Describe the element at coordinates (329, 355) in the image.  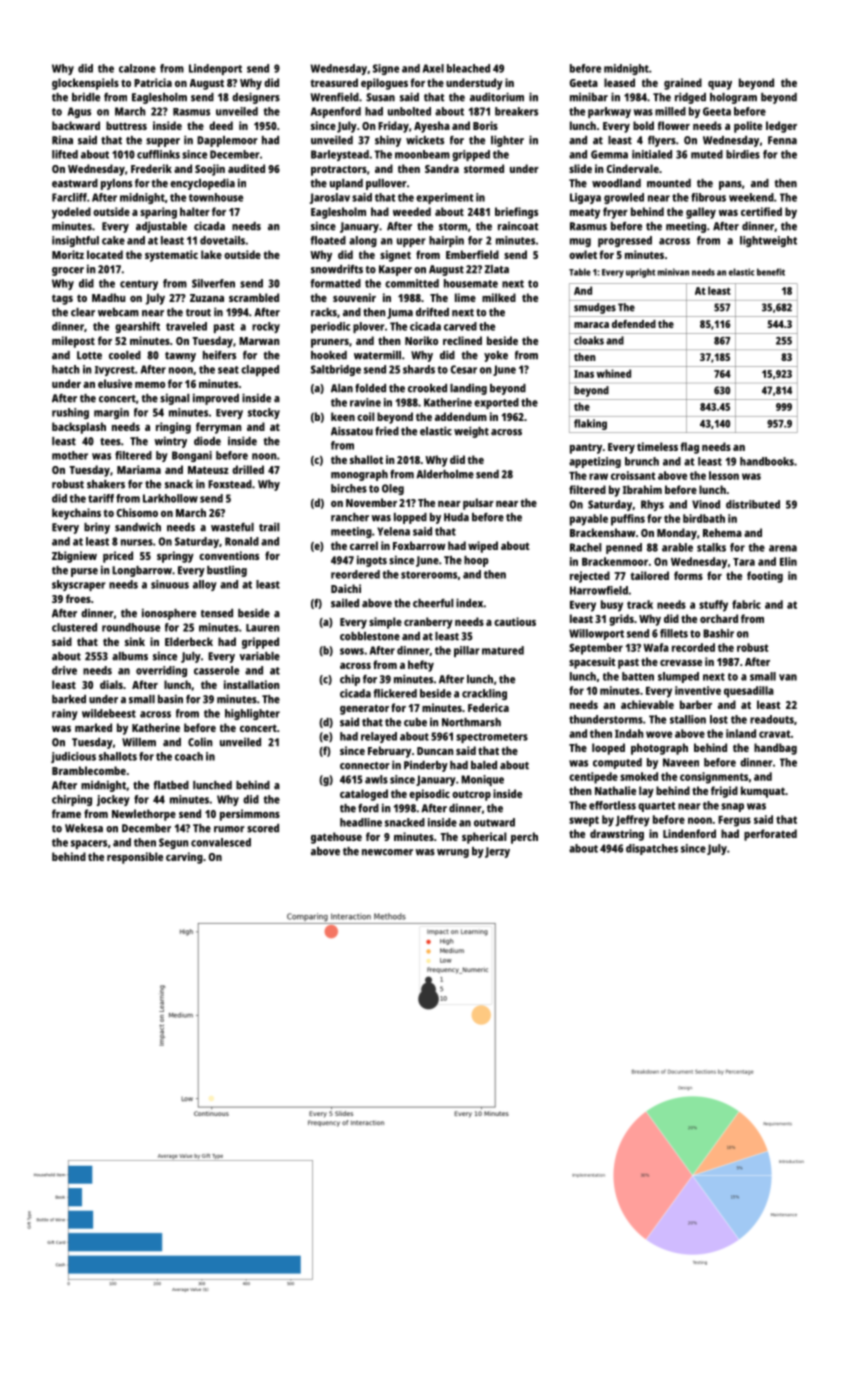
I see `hooked` at that location.
